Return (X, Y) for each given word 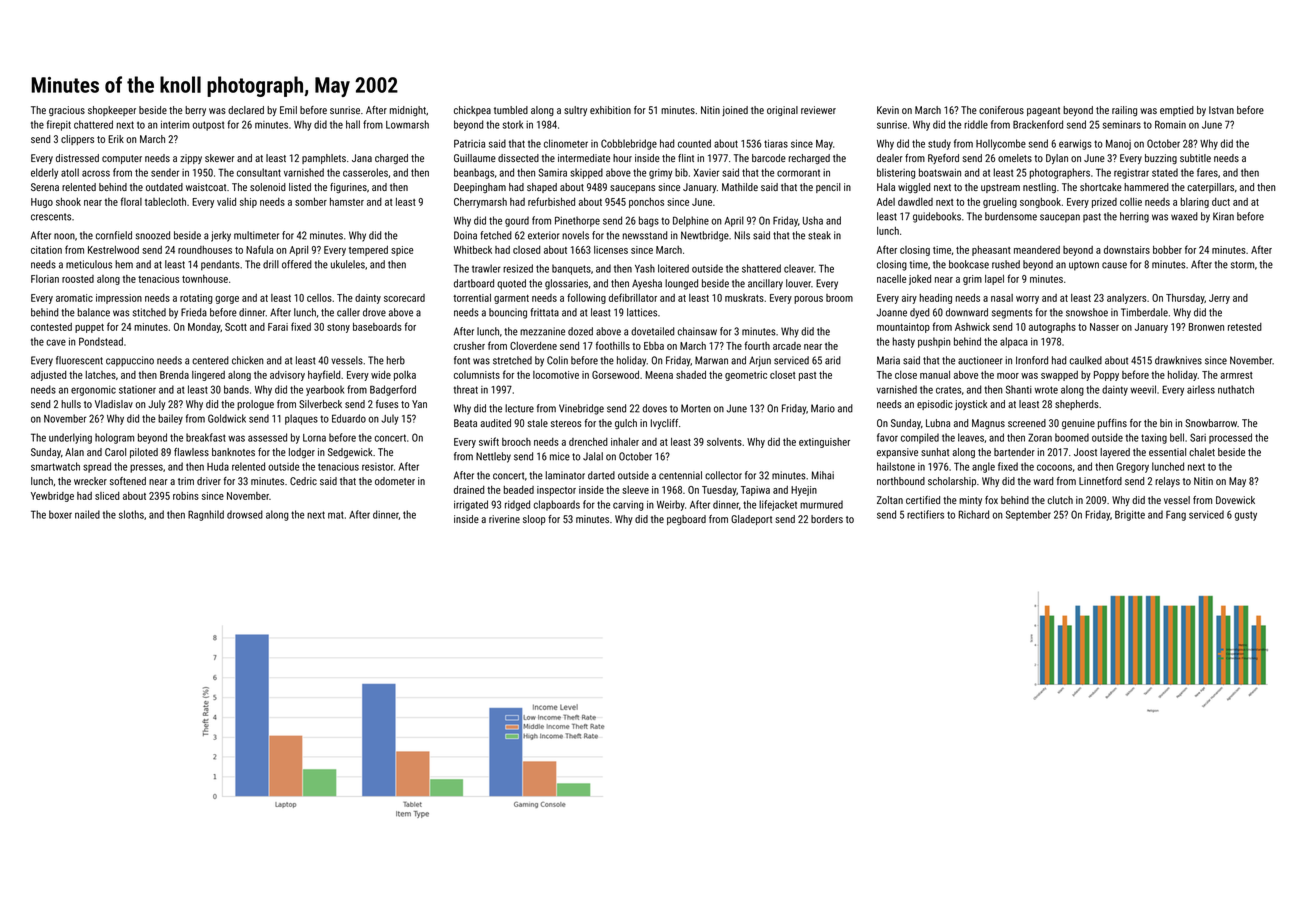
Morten (696, 408)
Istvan (1221, 110)
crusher (469, 346)
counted (694, 143)
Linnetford (1100, 481)
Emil (288, 110)
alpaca (1014, 342)
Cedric (303, 481)
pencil (828, 188)
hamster (347, 202)
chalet (1202, 452)
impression (119, 299)
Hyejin (804, 491)
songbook (1040, 203)
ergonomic (93, 391)
